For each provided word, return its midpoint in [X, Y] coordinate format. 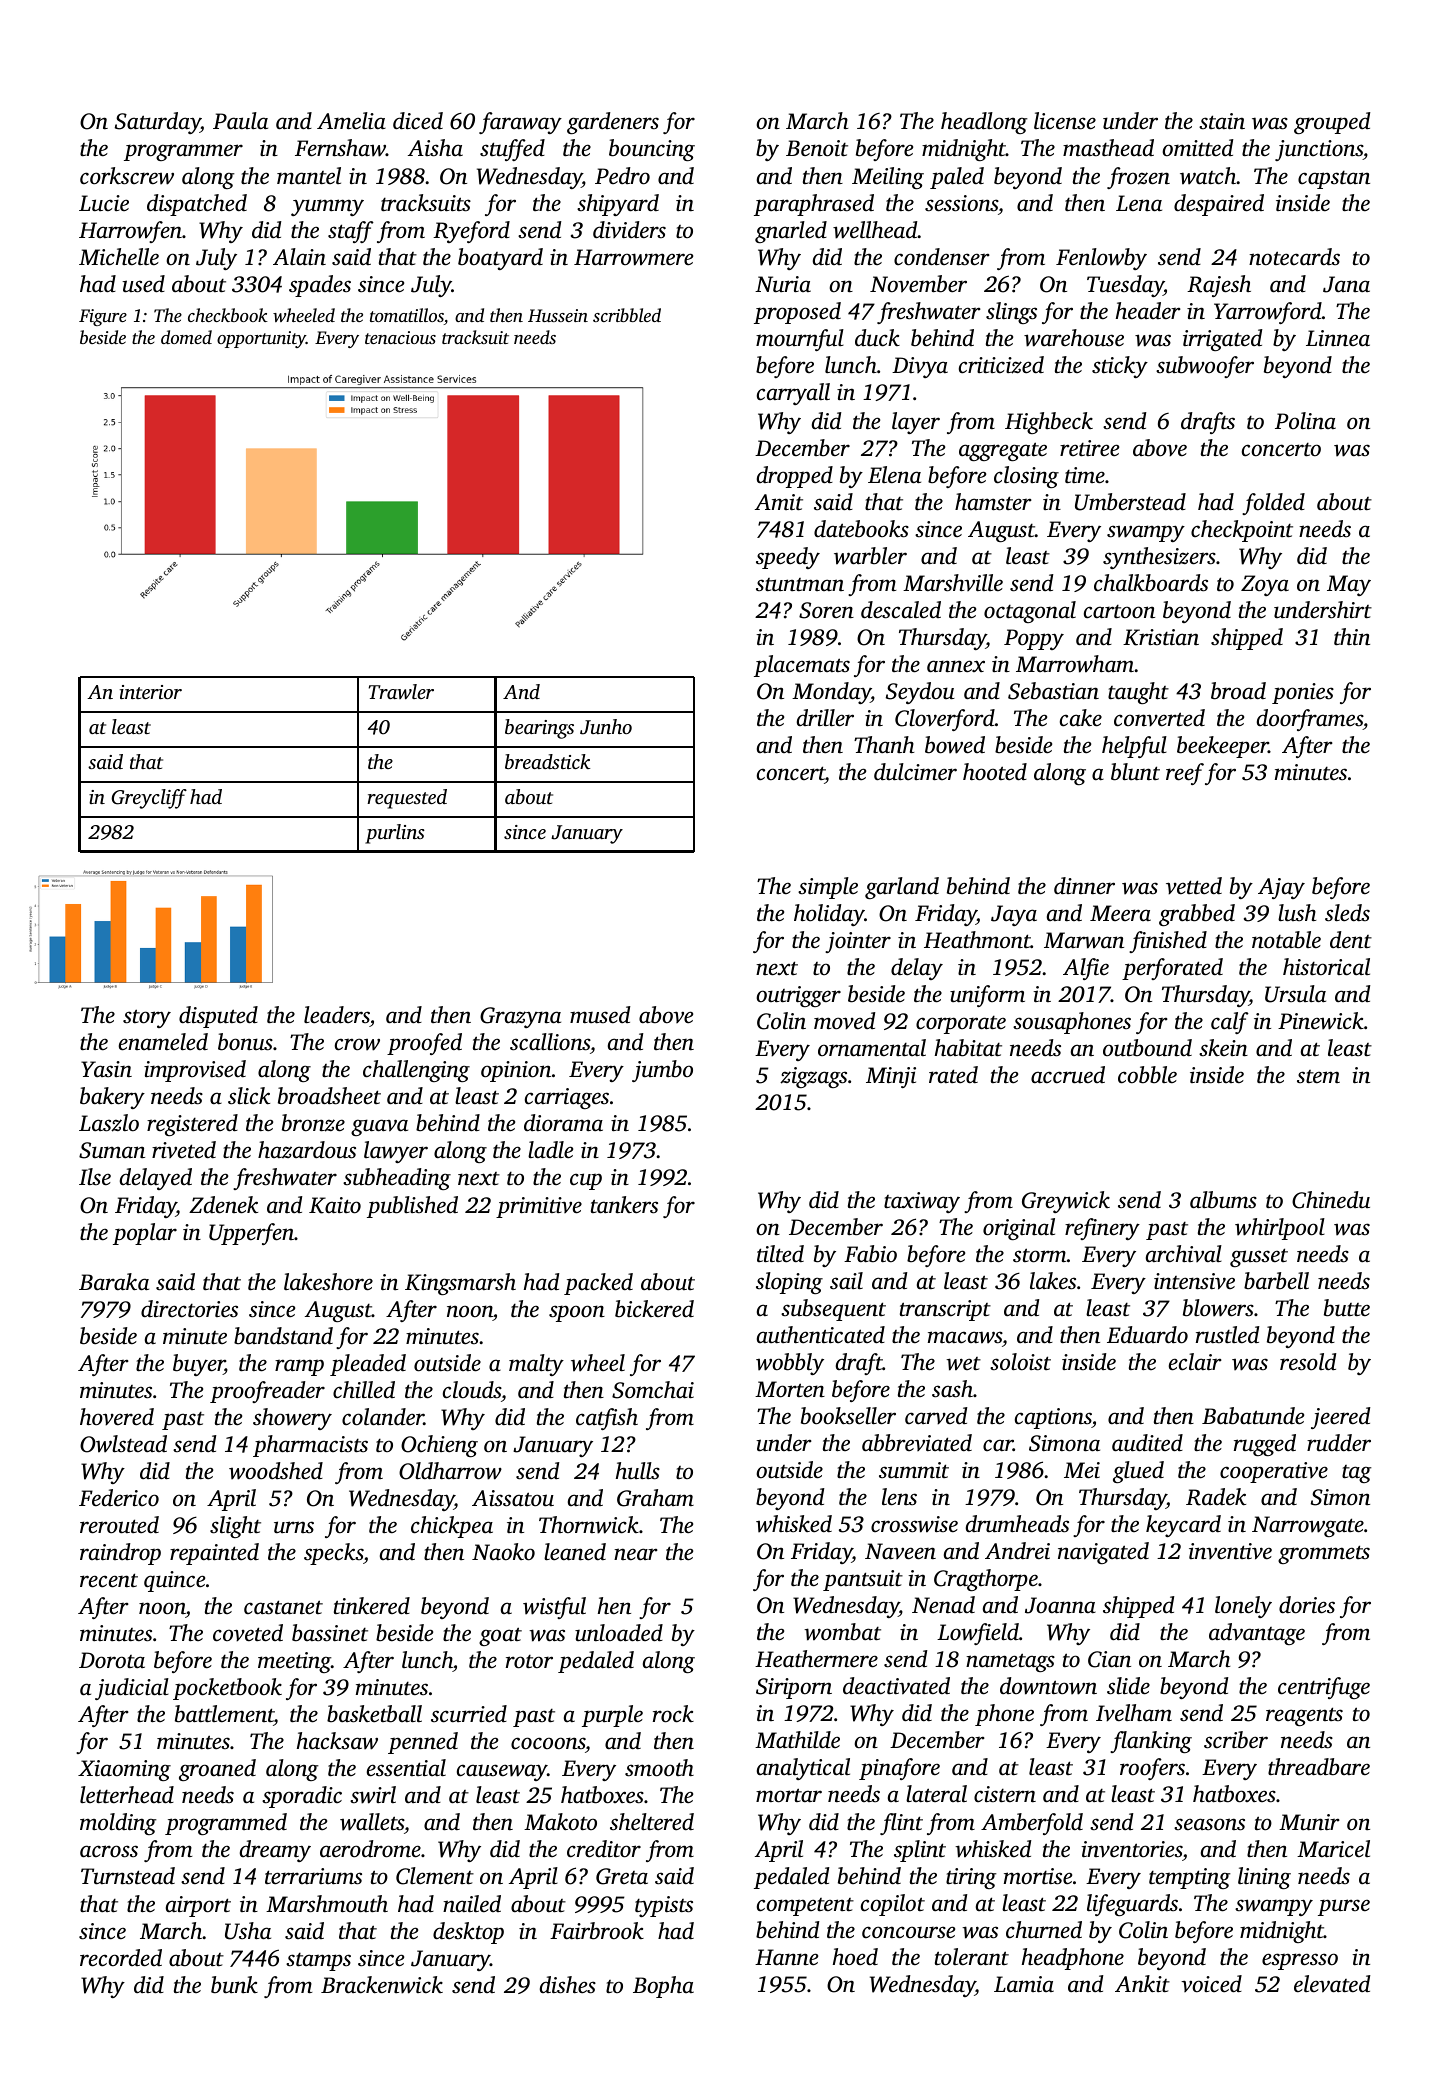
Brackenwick [382, 1985]
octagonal [1030, 612]
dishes [568, 1985]
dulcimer [915, 772]
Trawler [401, 692]
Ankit [1142, 1984]
